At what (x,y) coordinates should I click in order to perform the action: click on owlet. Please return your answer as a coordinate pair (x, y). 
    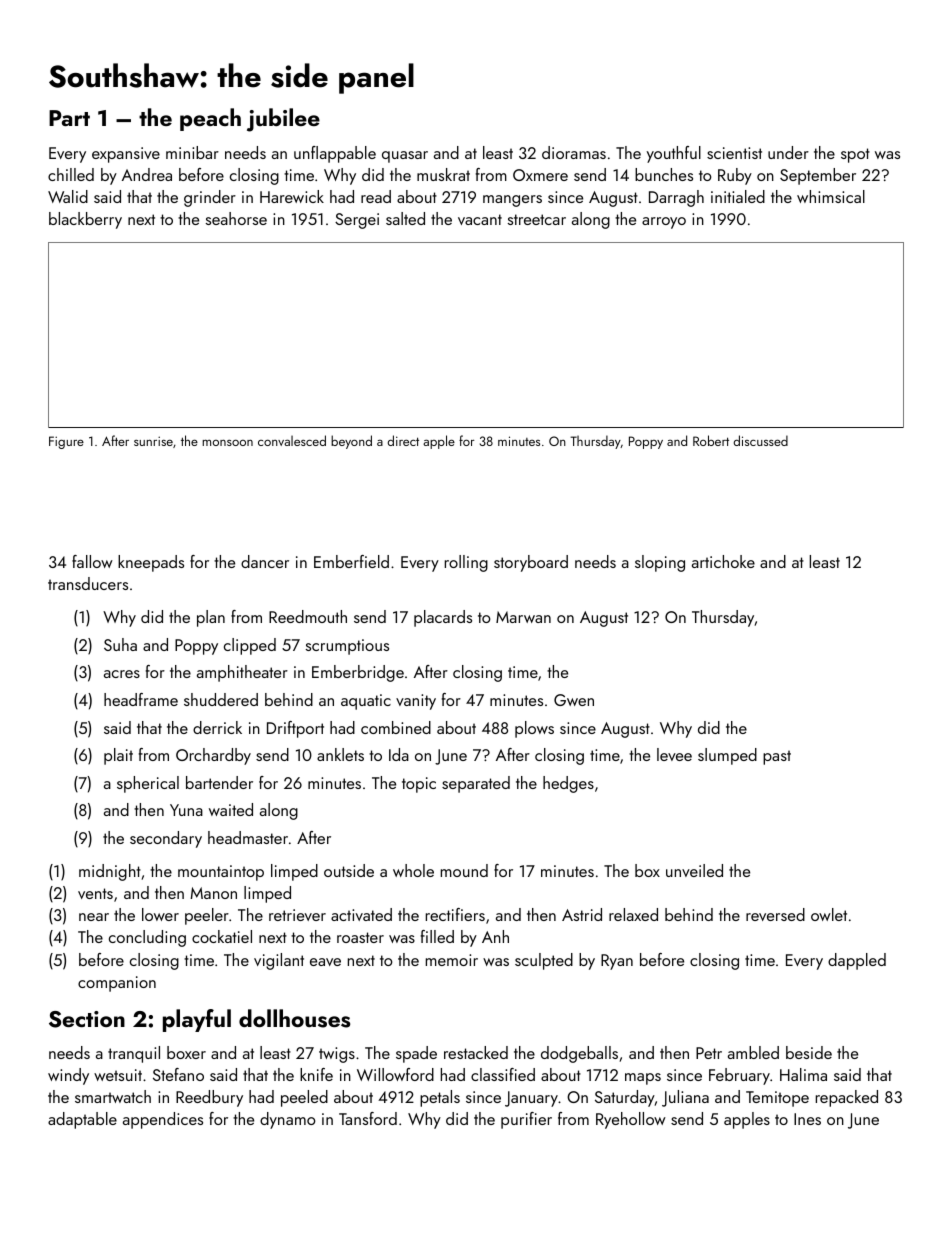
    Looking at the image, I should click on (829, 914).
